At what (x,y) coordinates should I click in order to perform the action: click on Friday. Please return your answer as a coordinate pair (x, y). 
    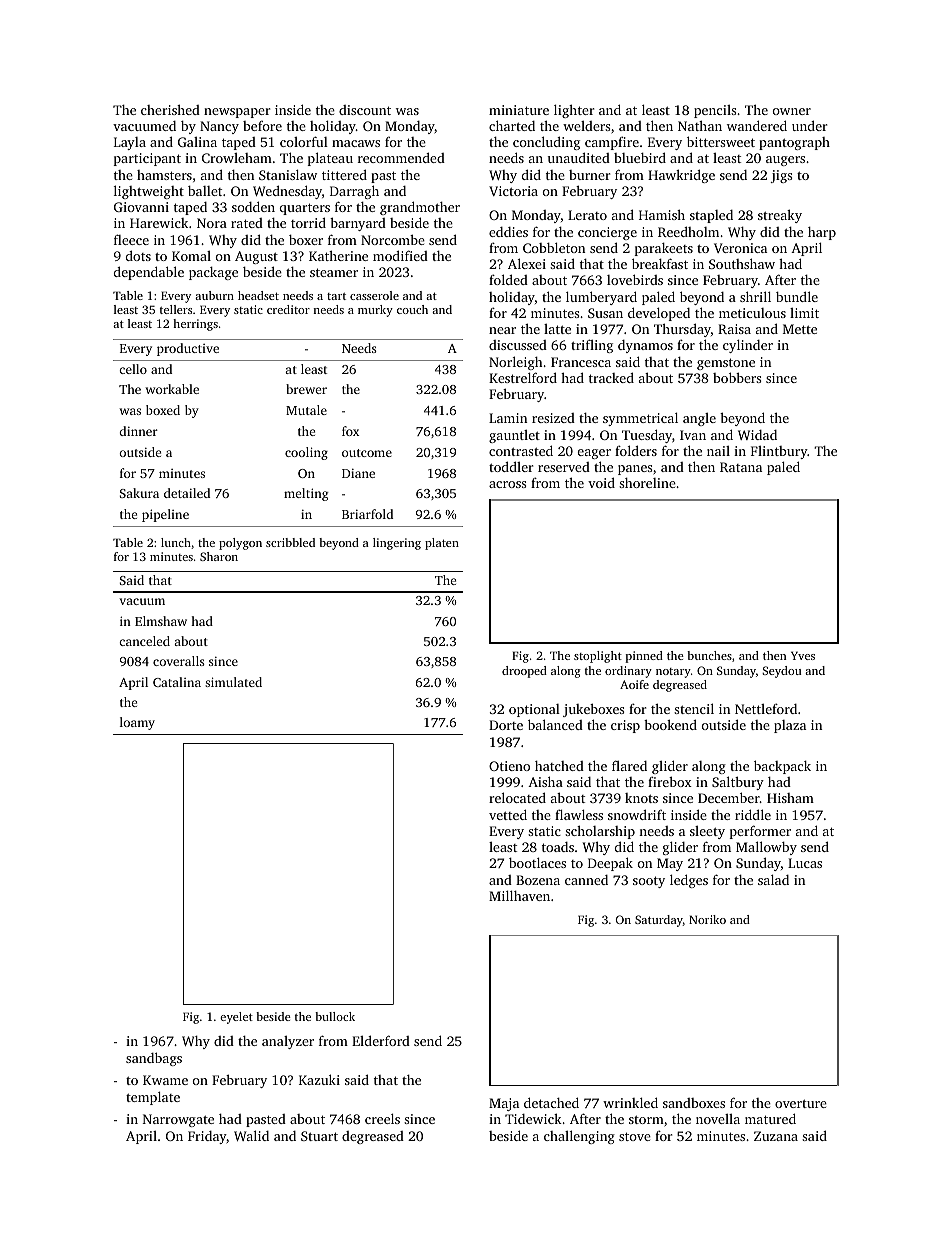
    Looking at the image, I should click on (207, 1137).
